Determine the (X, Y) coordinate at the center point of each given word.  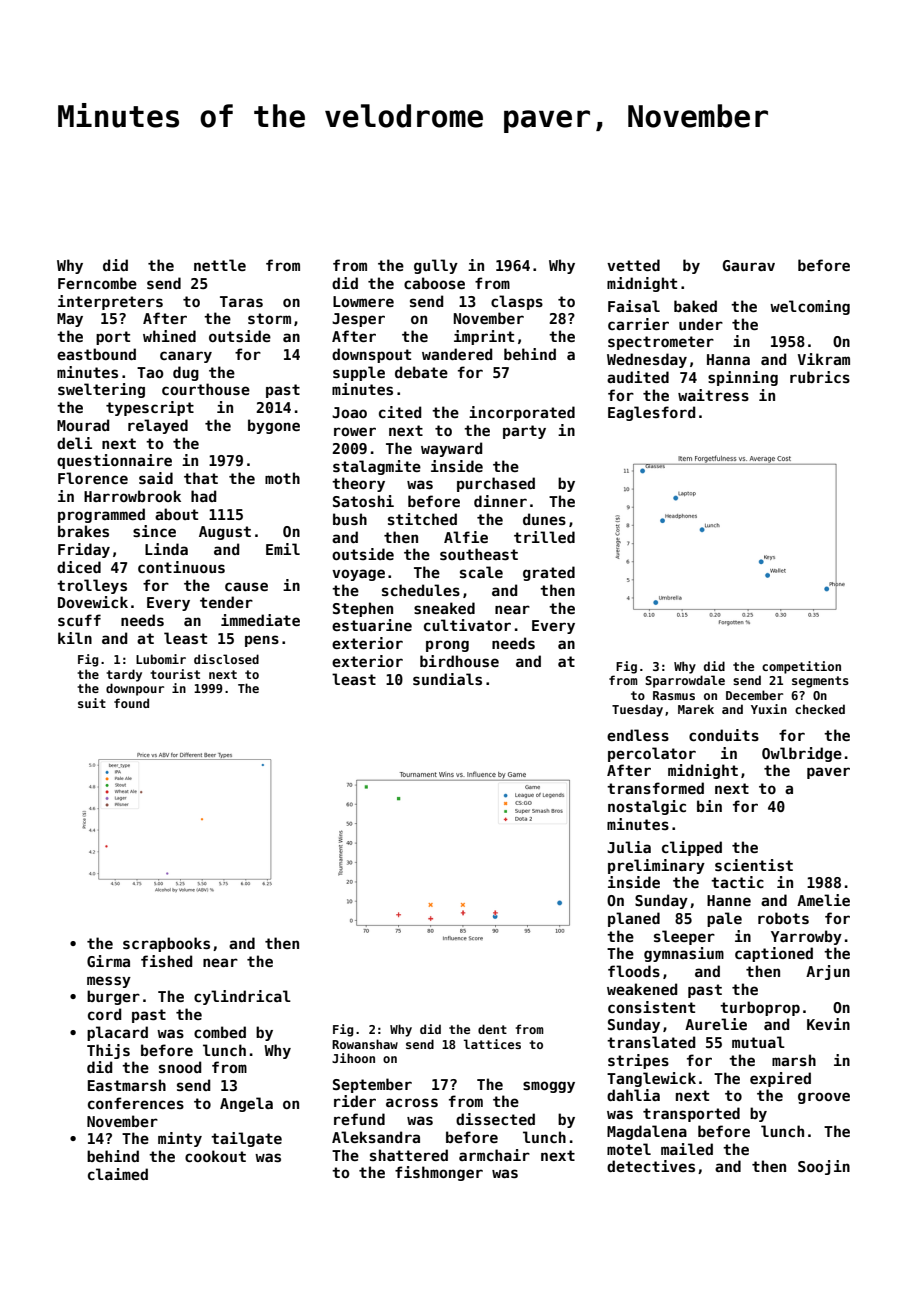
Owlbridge (802, 754)
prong (447, 646)
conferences (136, 1103)
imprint (484, 337)
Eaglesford (651, 413)
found (131, 703)
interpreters (110, 302)
